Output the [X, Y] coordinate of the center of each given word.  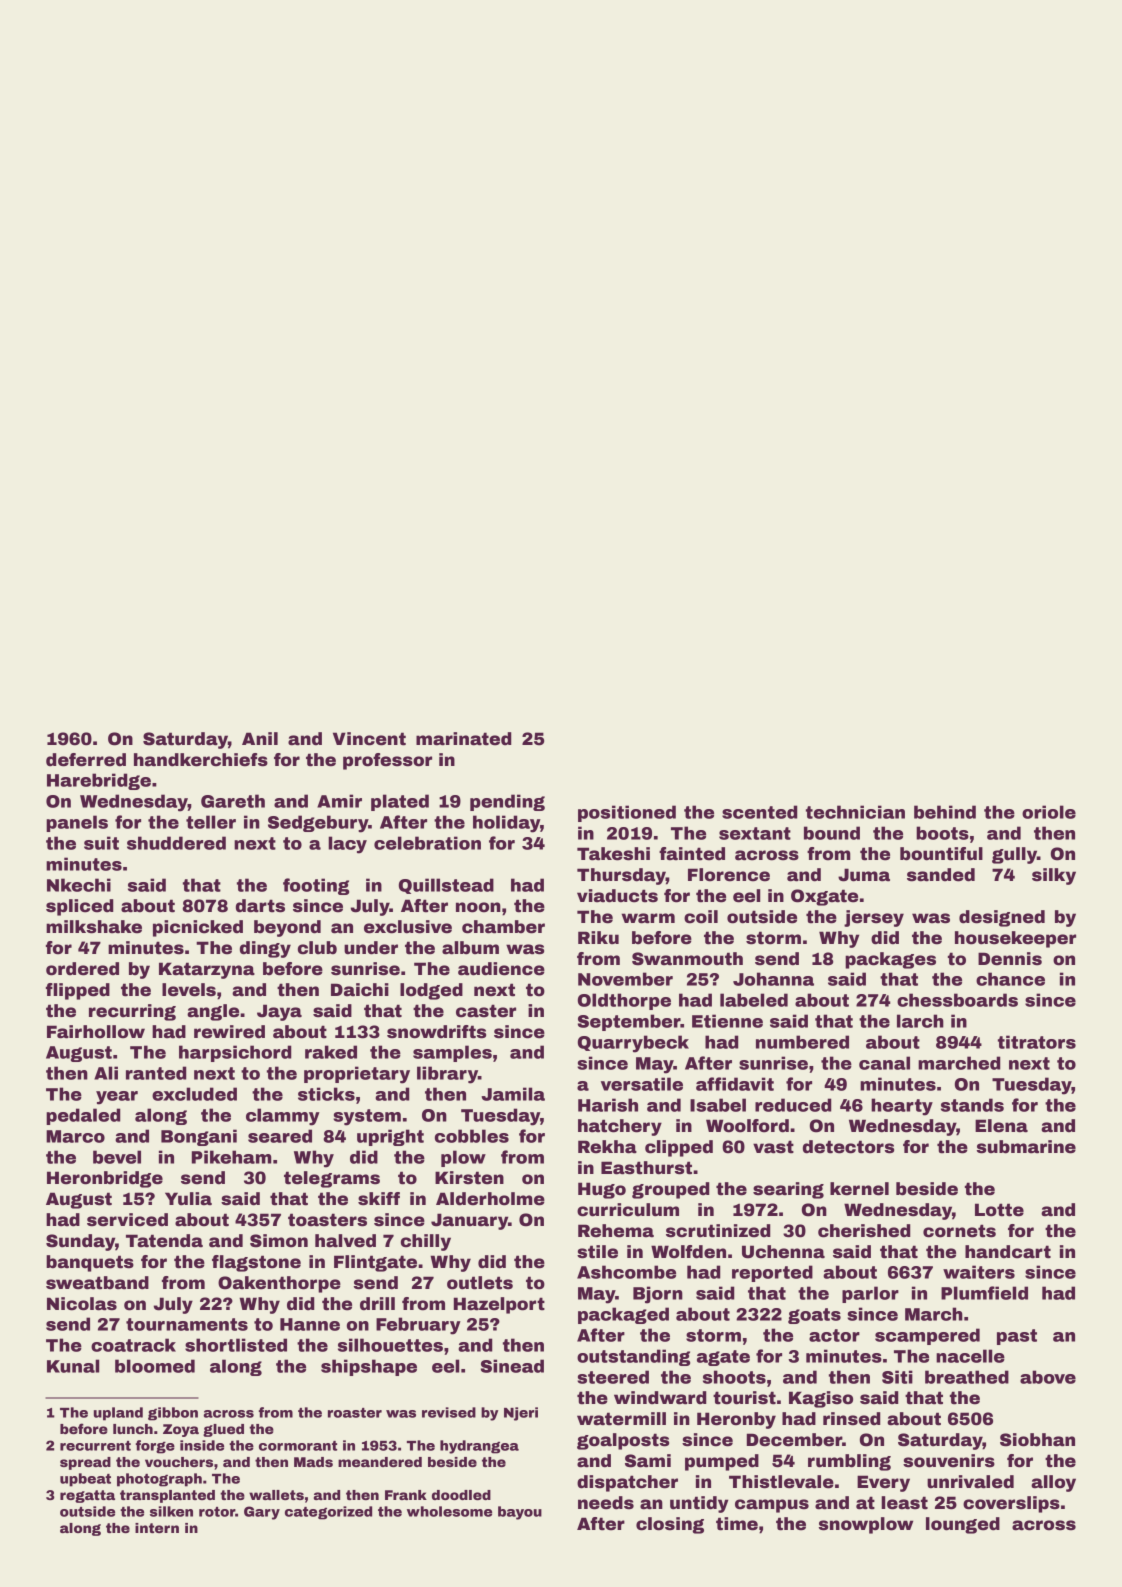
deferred [86, 760]
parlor [870, 1294]
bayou [520, 1513]
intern [157, 1528]
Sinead [512, 1366]
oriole [1049, 812]
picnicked [198, 928]
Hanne [310, 1324]
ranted [156, 1073]
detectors [848, 1147]
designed [1002, 918]
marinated [463, 739]
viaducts [617, 896]
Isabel [718, 1105]
